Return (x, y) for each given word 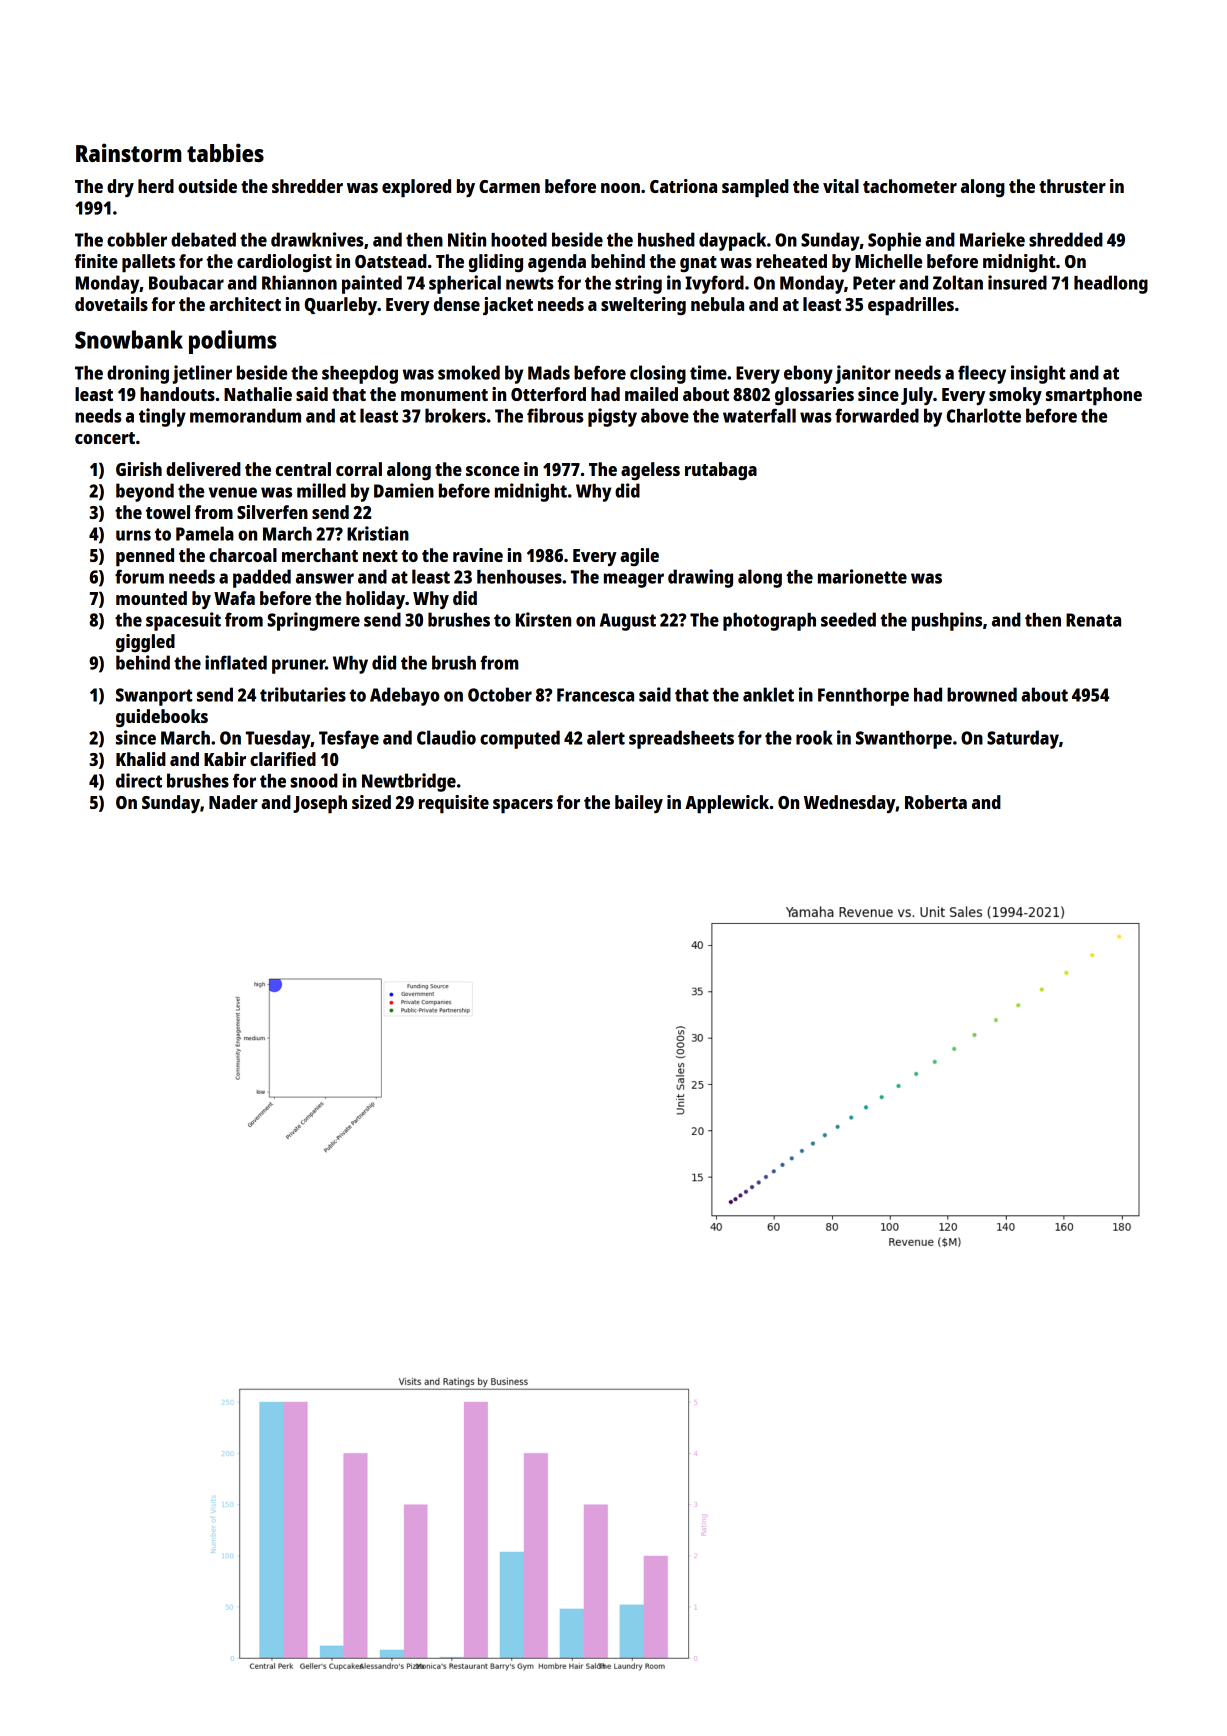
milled (321, 490)
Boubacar (186, 282)
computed (520, 739)
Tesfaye (349, 739)
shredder (307, 186)
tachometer (910, 186)
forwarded (877, 415)
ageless (650, 471)
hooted (519, 239)
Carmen (509, 186)
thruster (1072, 186)
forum (139, 576)
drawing (700, 578)
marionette (862, 576)
